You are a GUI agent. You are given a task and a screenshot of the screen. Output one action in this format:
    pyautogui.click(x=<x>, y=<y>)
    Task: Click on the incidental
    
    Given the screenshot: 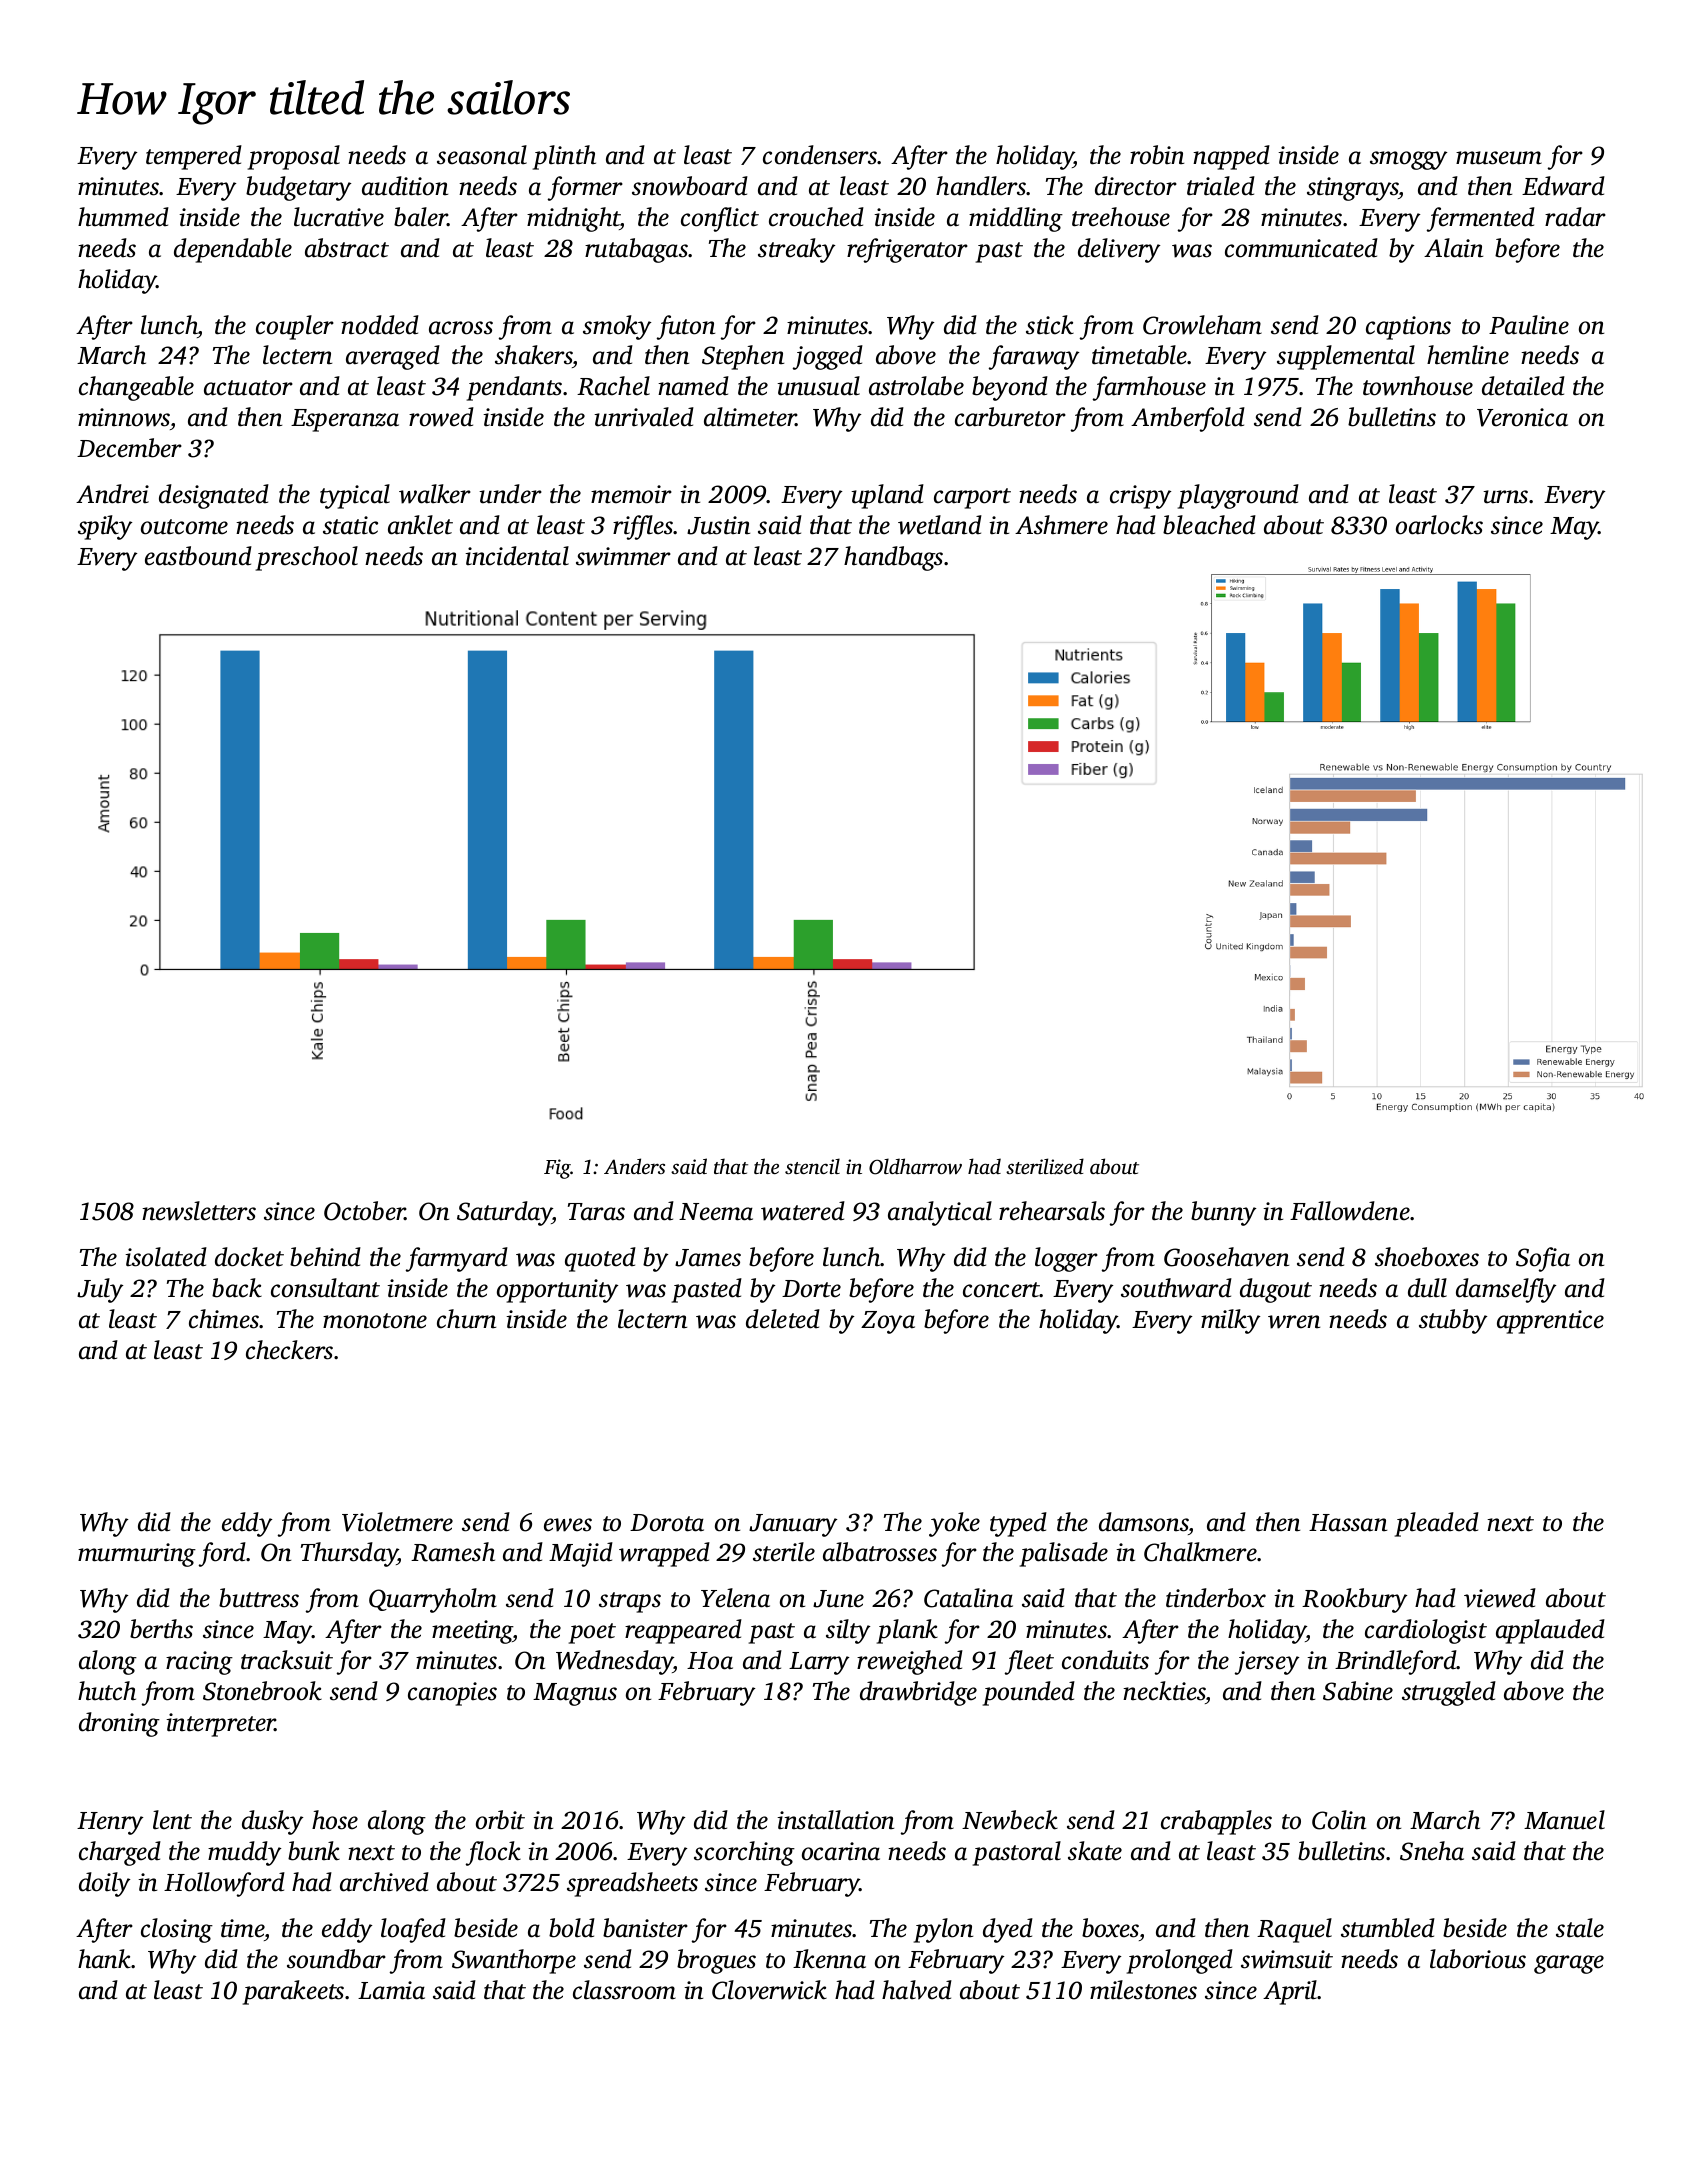 What is the action you would take?
    pyautogui.click(x=517, y=556)
